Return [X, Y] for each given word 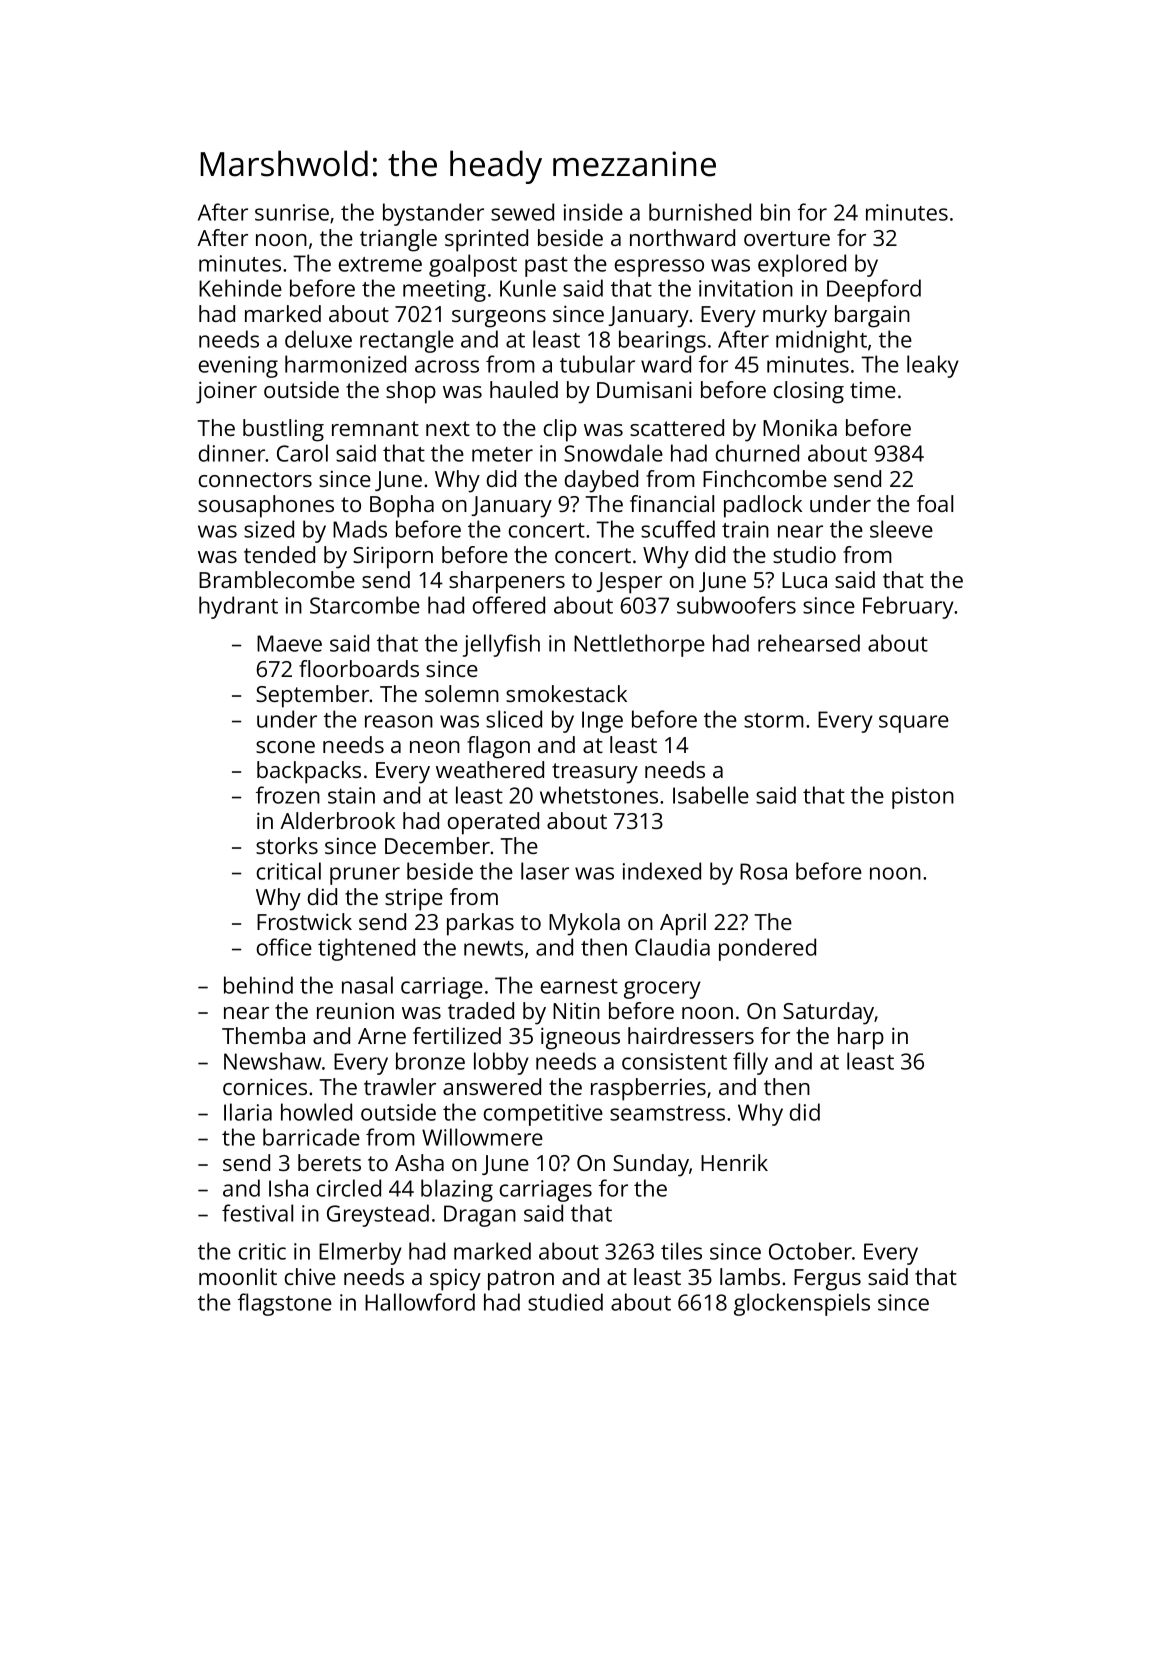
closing [809, 392]
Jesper [629, 583]
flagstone [285, 1304]
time [873, 390]
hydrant [238, 607]
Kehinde [240, 288]
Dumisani [644, 389]
